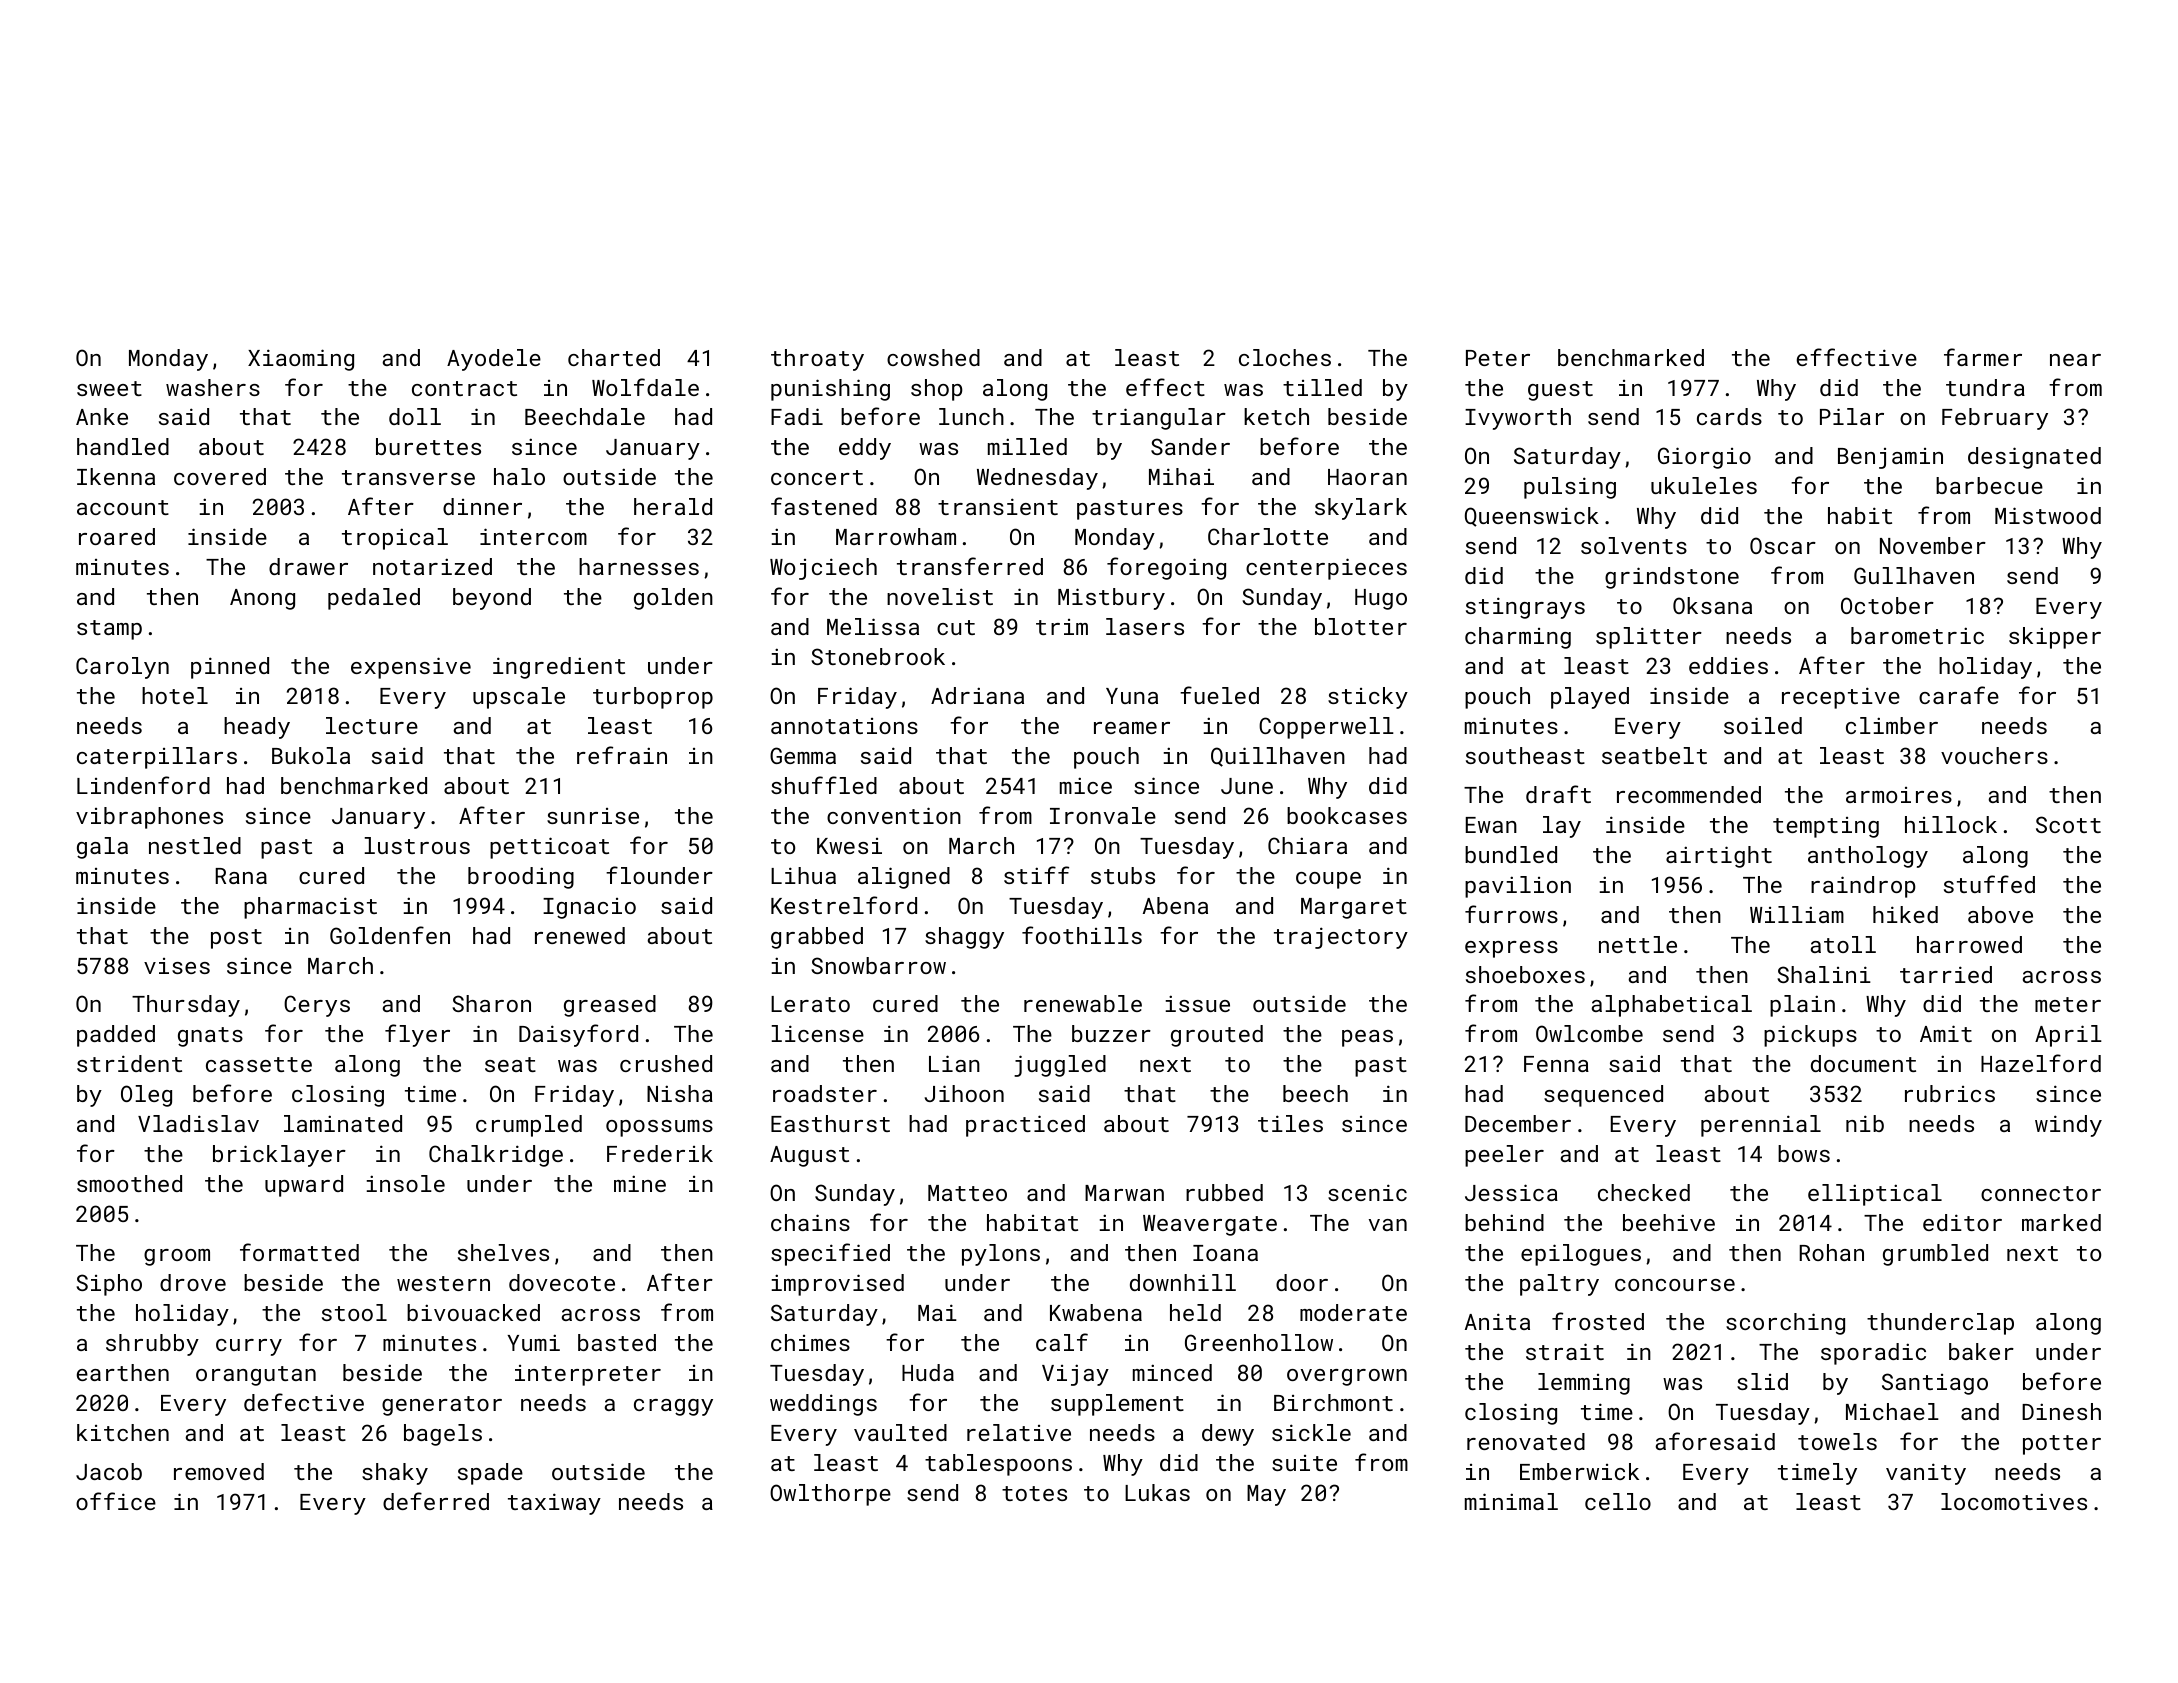 This screenshot has height=1683, width=2178. Describe the element at coordinates (117, 536) in the screenshot. I see `roared` at that location.
